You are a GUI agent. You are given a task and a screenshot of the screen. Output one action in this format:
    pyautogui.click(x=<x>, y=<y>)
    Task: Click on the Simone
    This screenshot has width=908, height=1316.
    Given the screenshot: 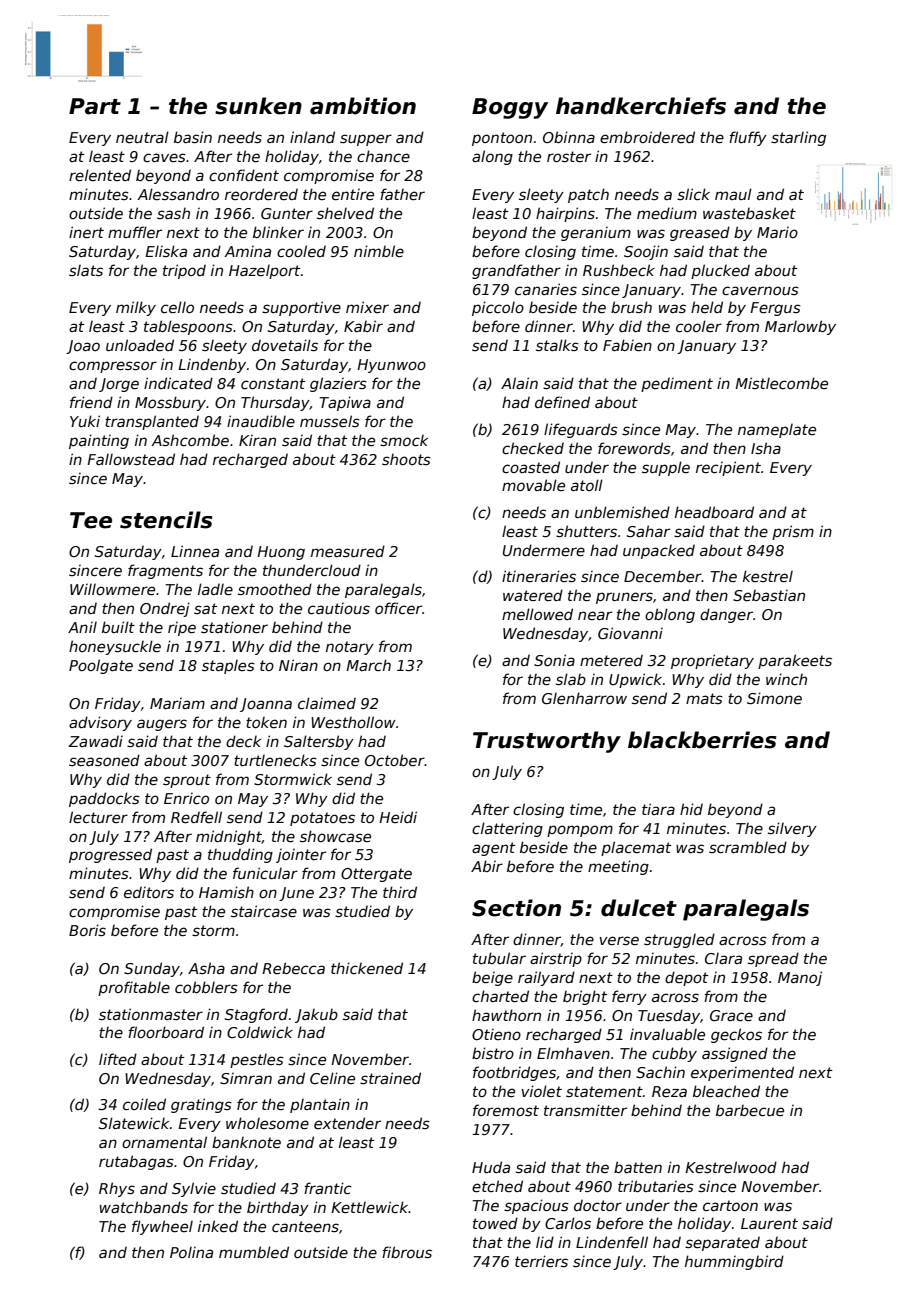 What is the action you would take?
    pyautogui.click(x=774, y=698)
